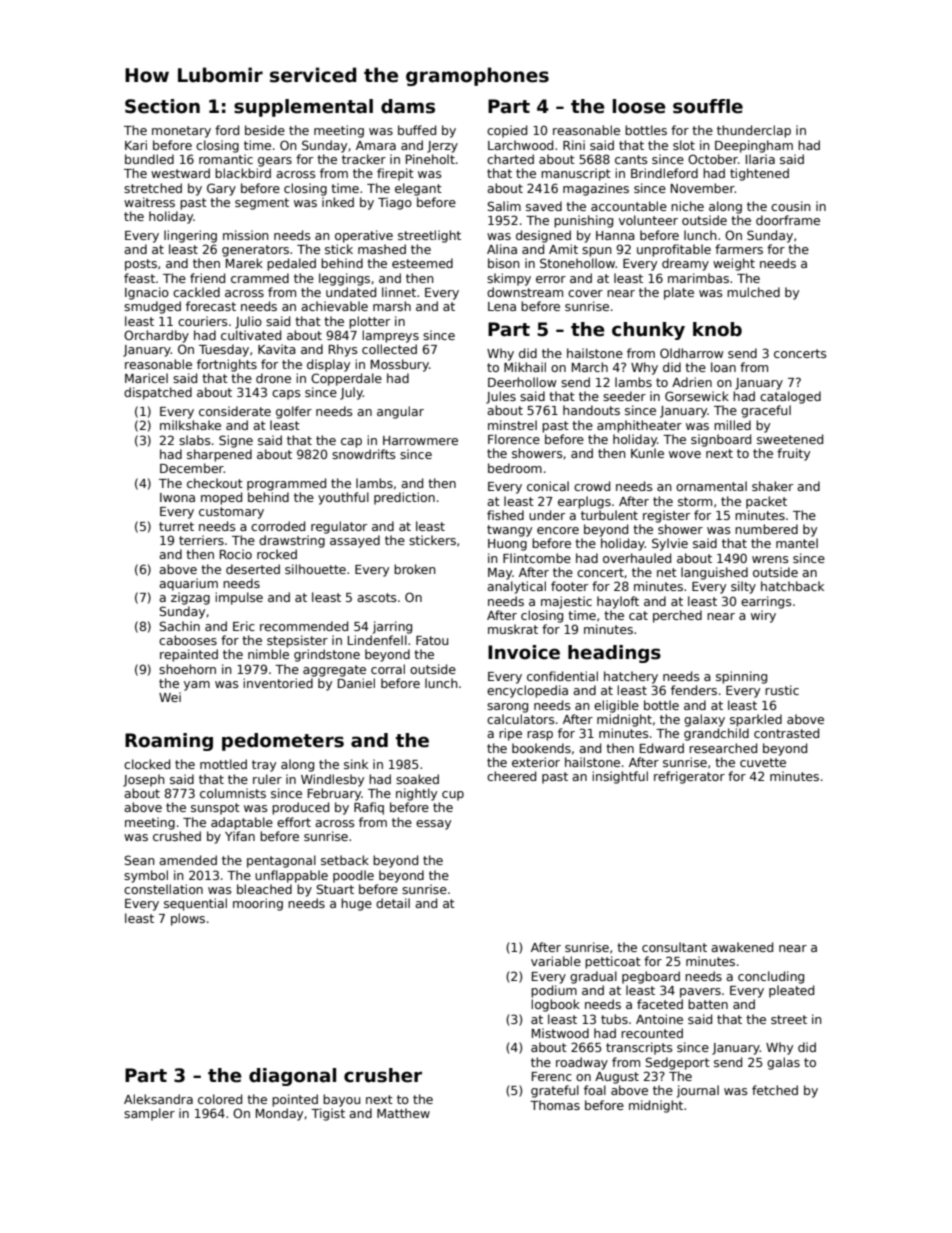 The width and height of the page is (952, 1233). I want to click on dispatched, so click(158, 393).
